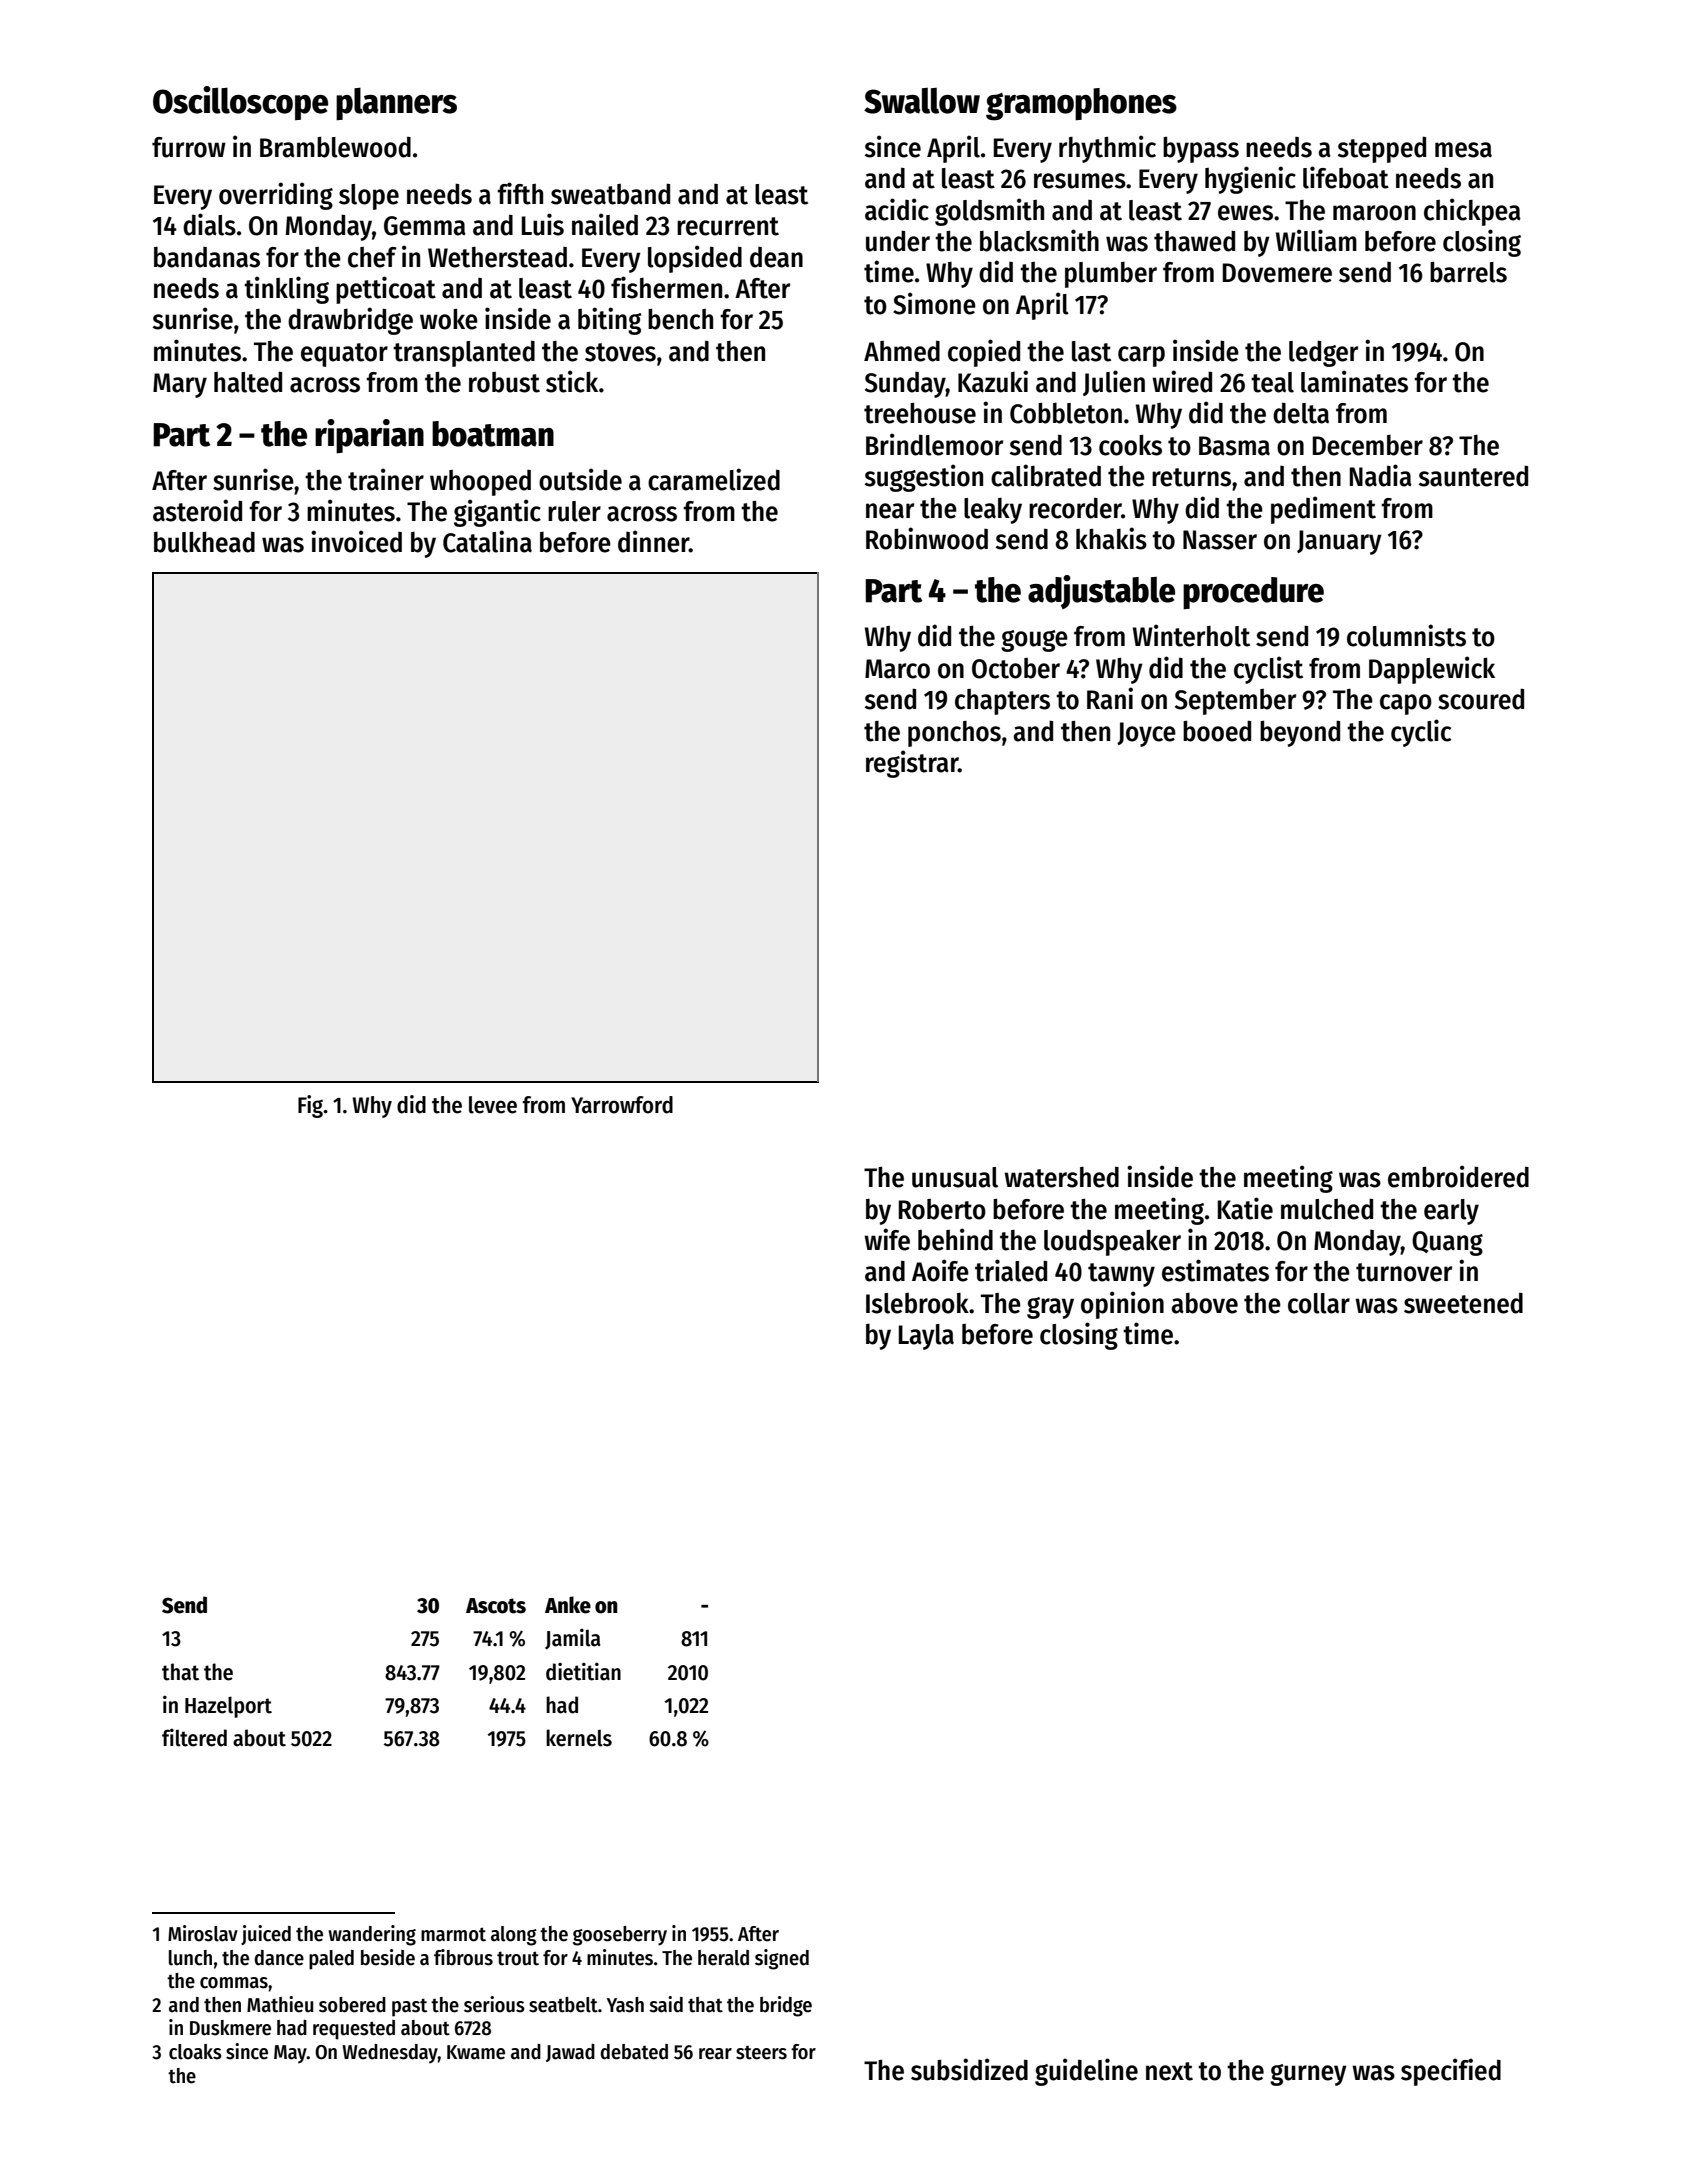  I want to click on registrar, so click(912, 764).
